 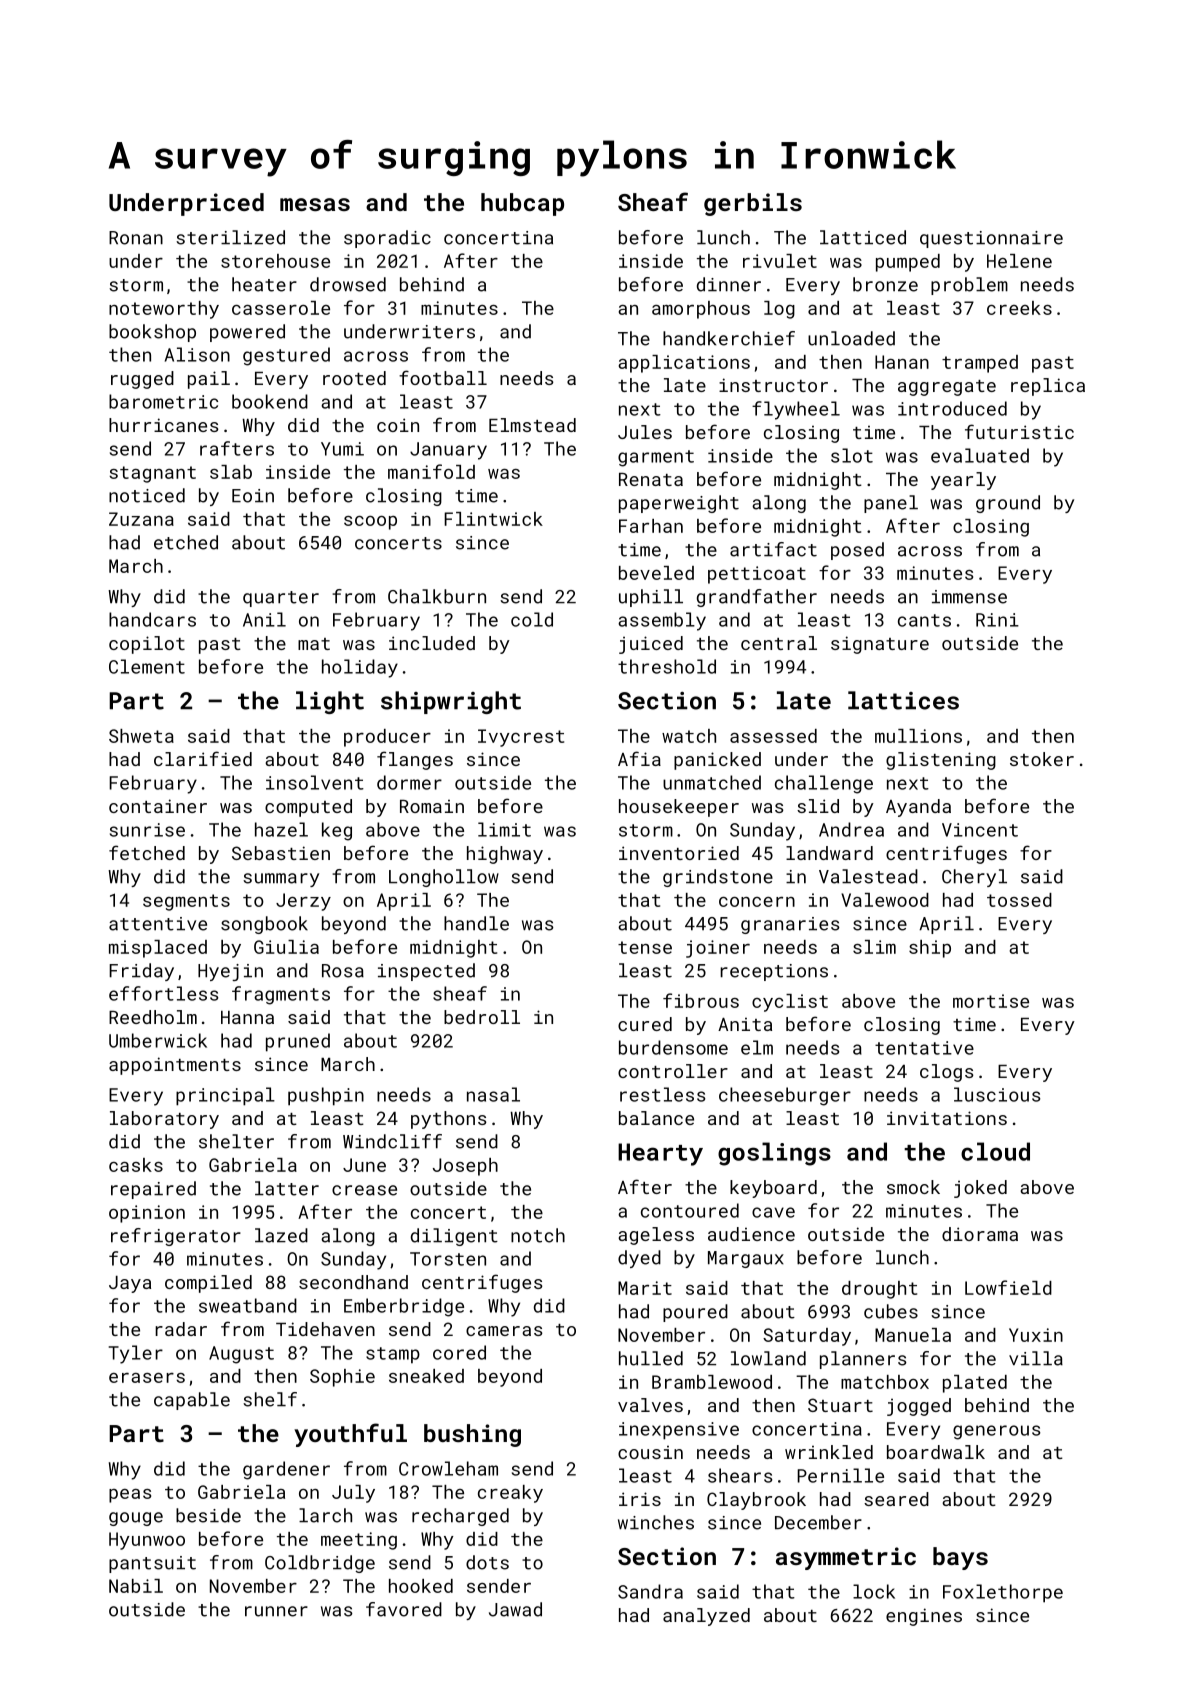 I want to click on villa, so click(x=1036, y=1358).
